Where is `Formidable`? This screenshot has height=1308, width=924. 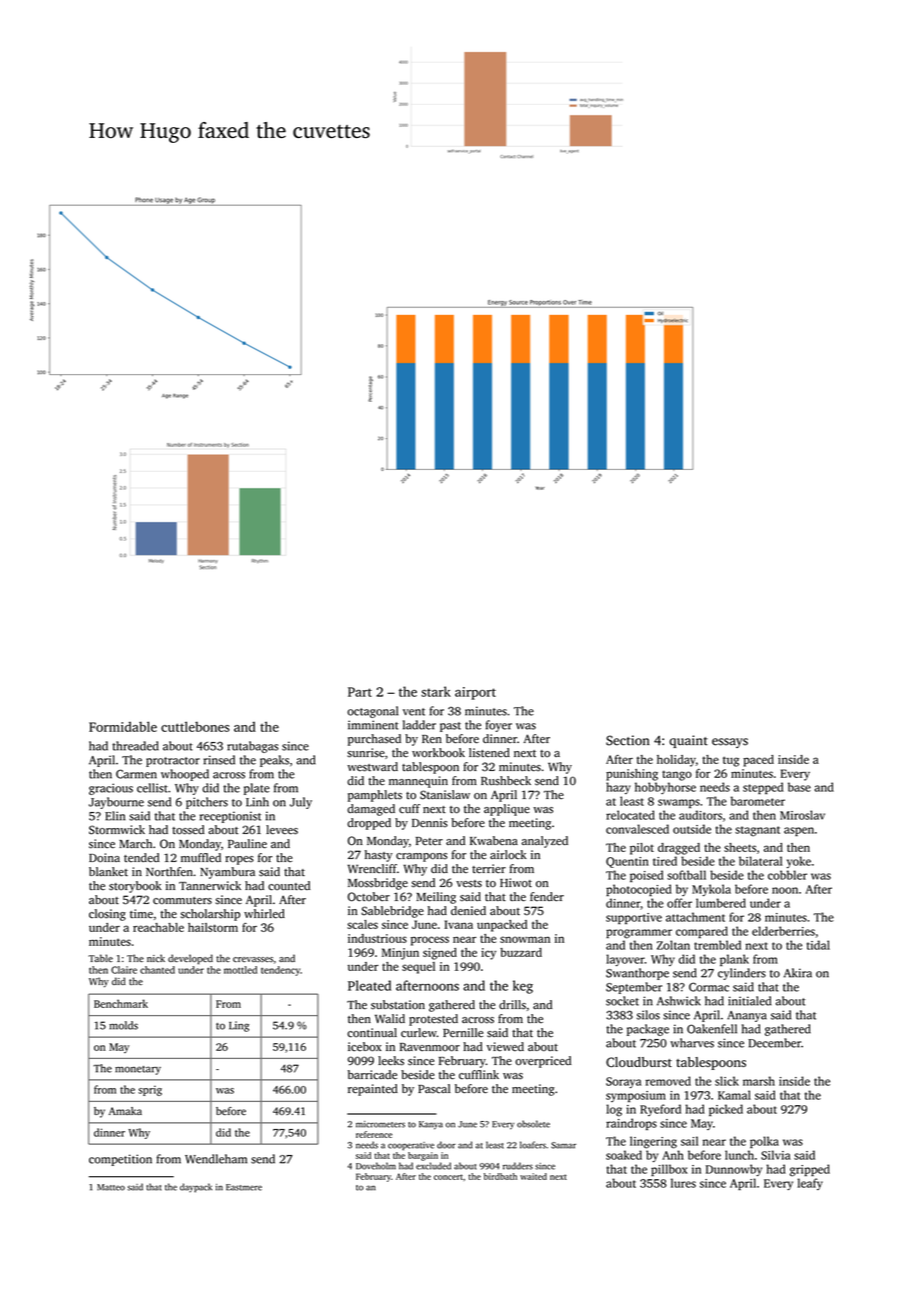 Formidable is located at coordinates (123, 726).
